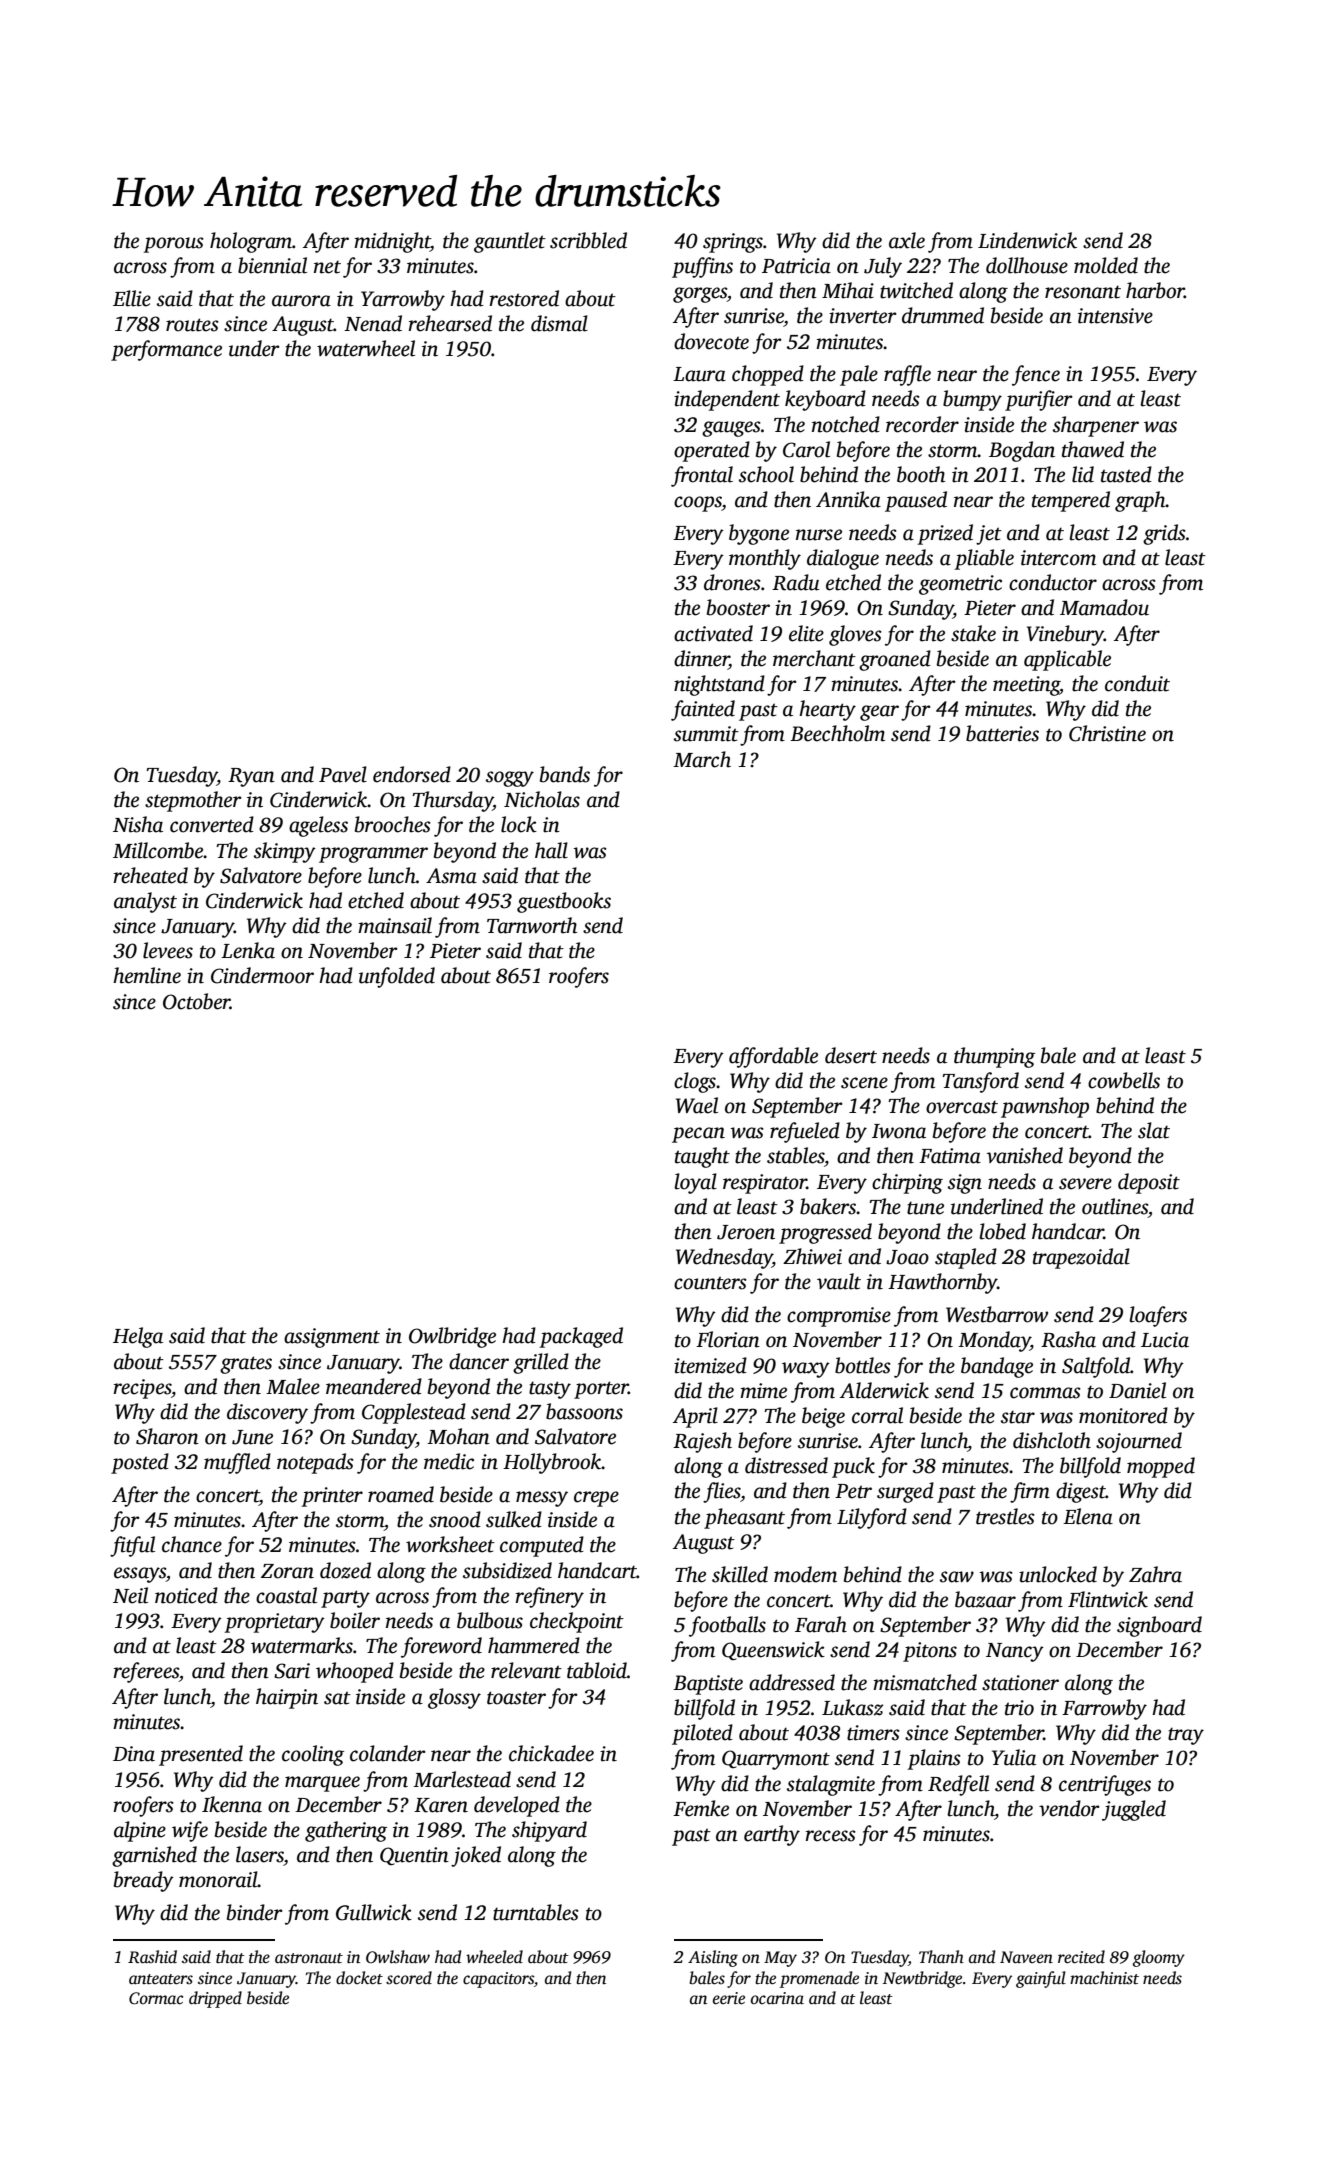  What do you see at coordinates (701, 1808) in the document?
I see `Femke` at bounding box center [701, 1808].
